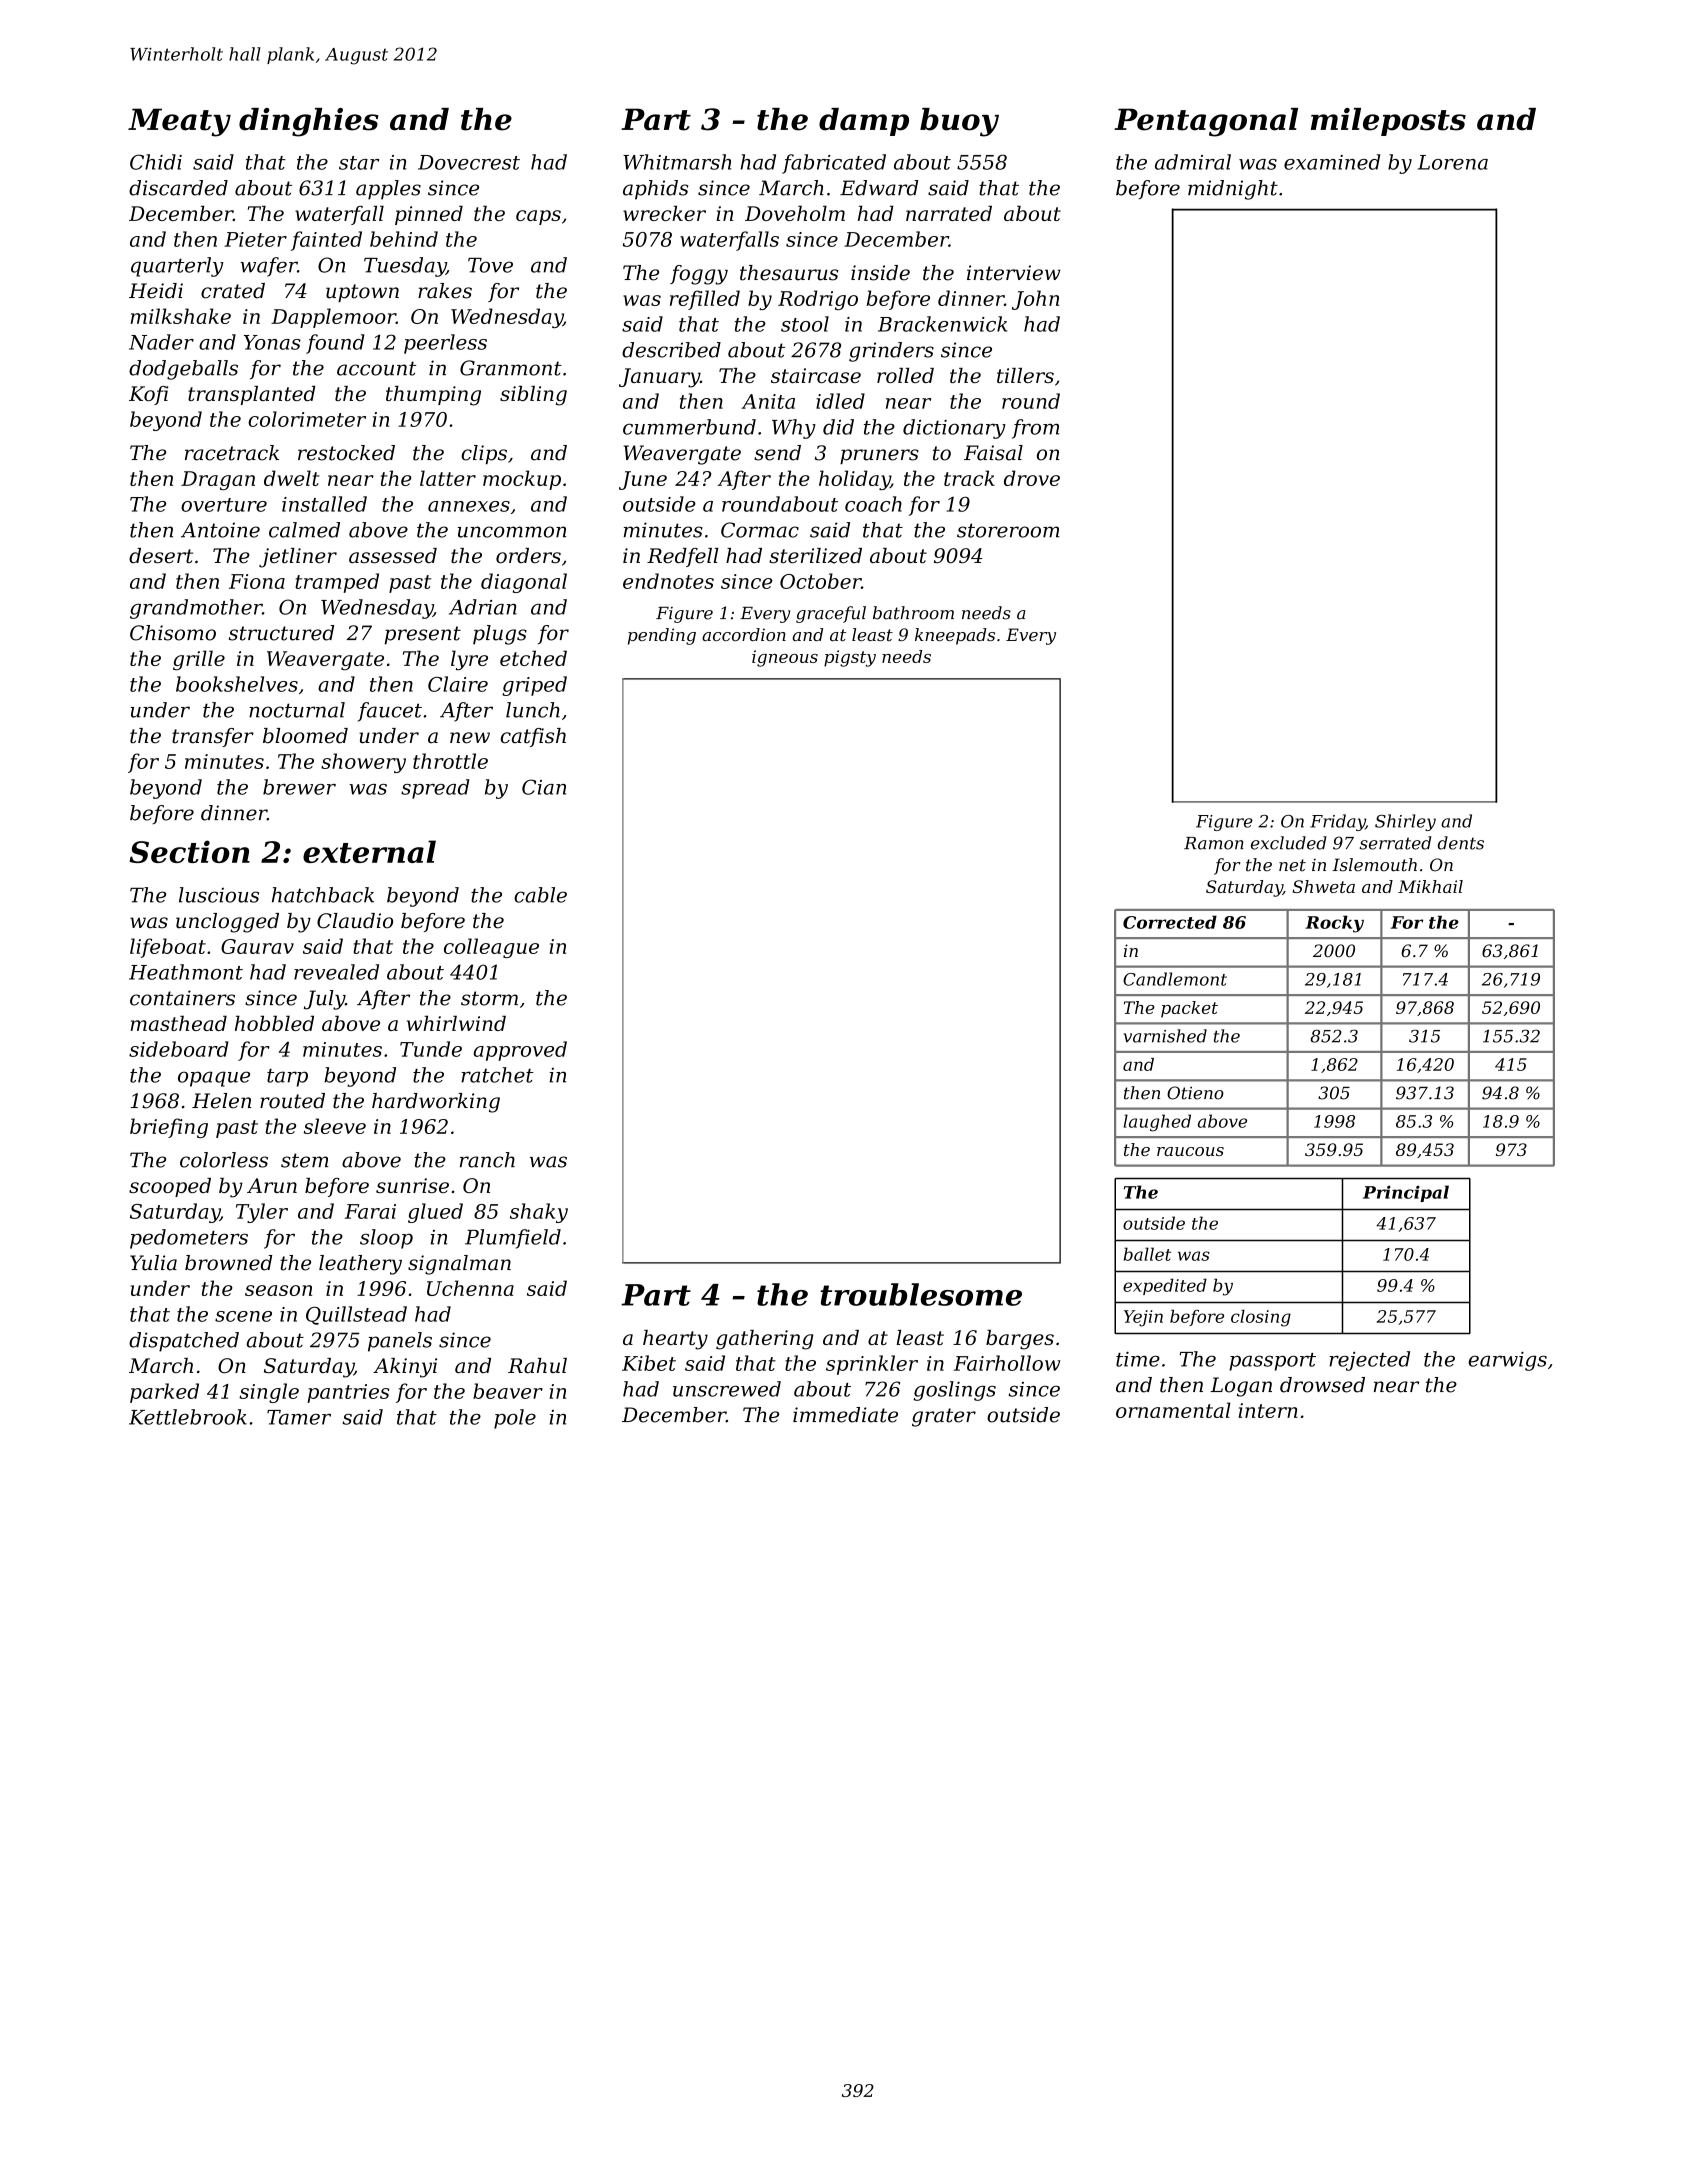 This document has width=1683, height=2178. What do you see at coordinates (1507, 1361) in the document?
I see `earwigs` at bounding box center [1507, 1361].
